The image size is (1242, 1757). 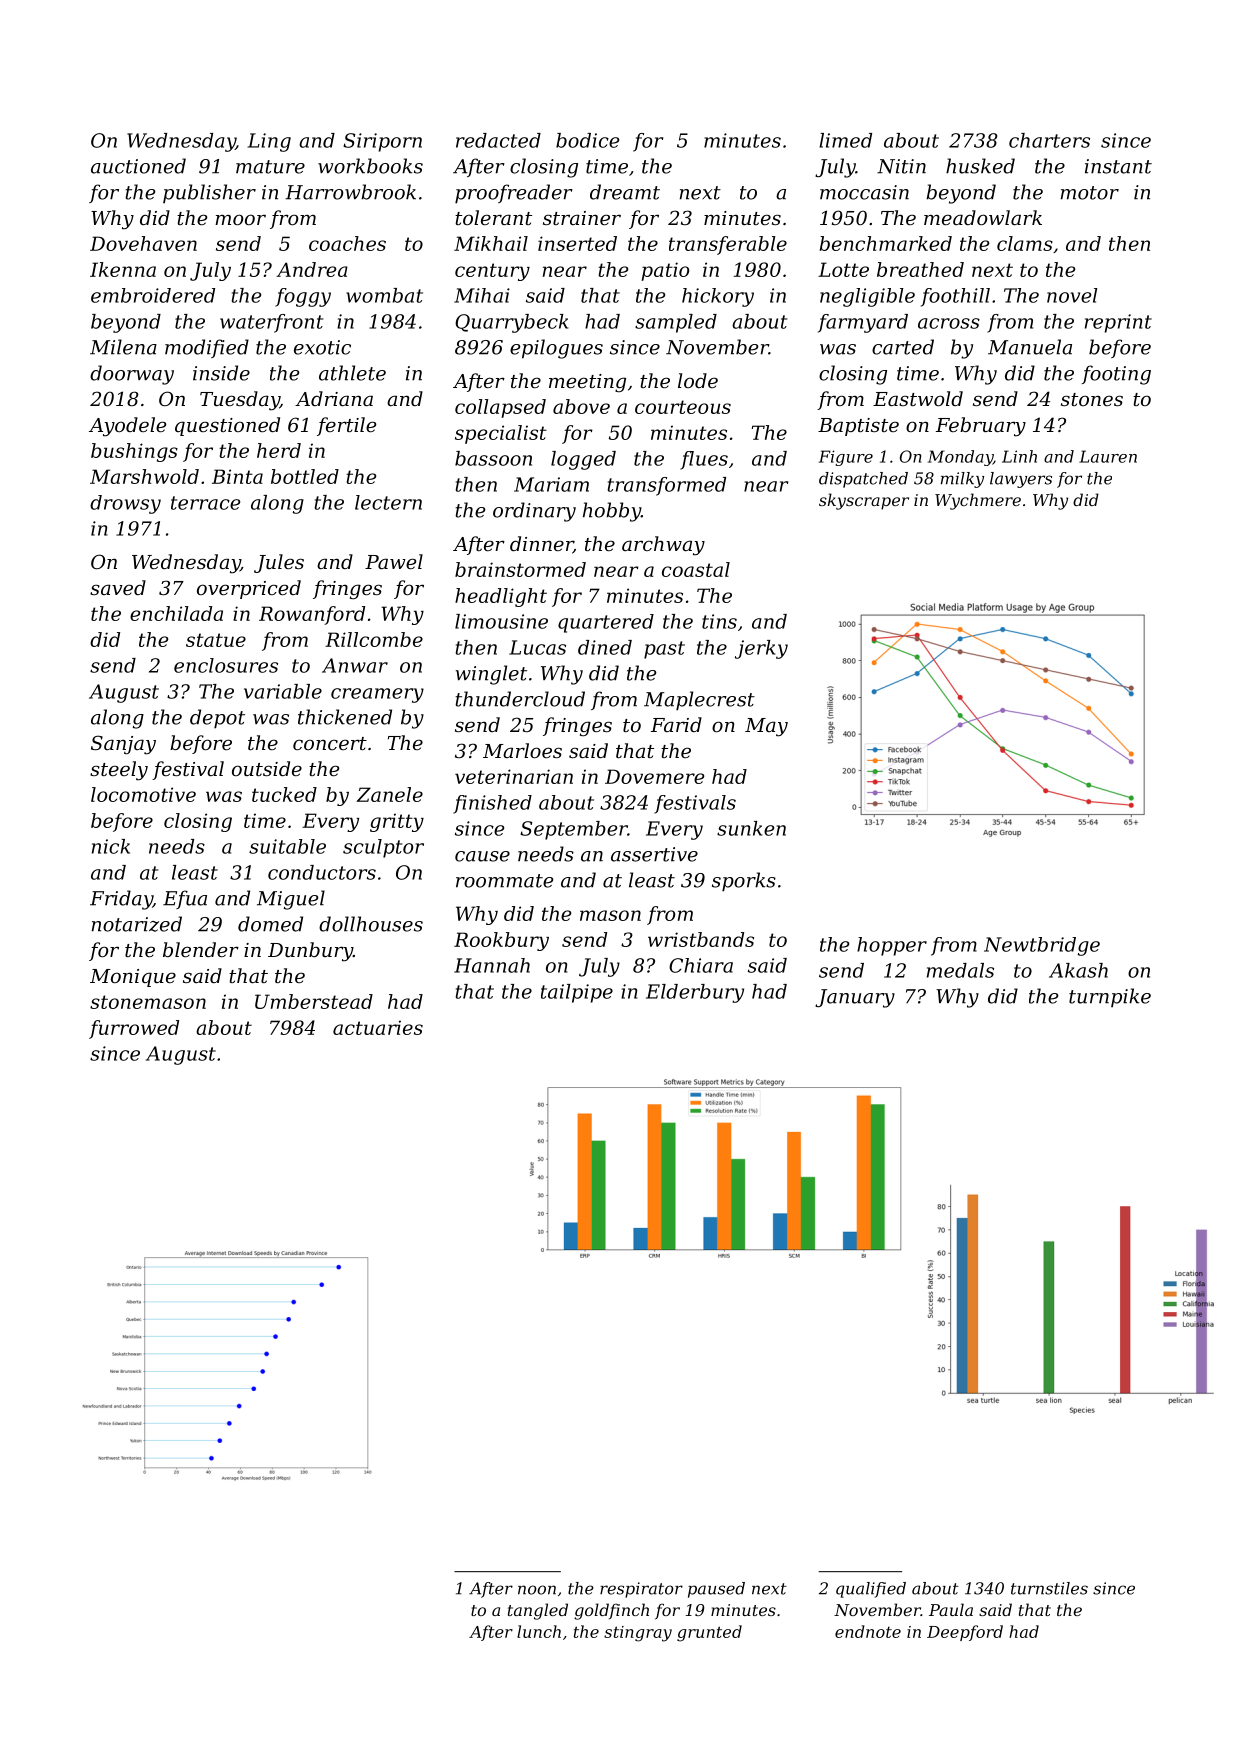 I want to click on reprint, so click(x=1118, y=323).
